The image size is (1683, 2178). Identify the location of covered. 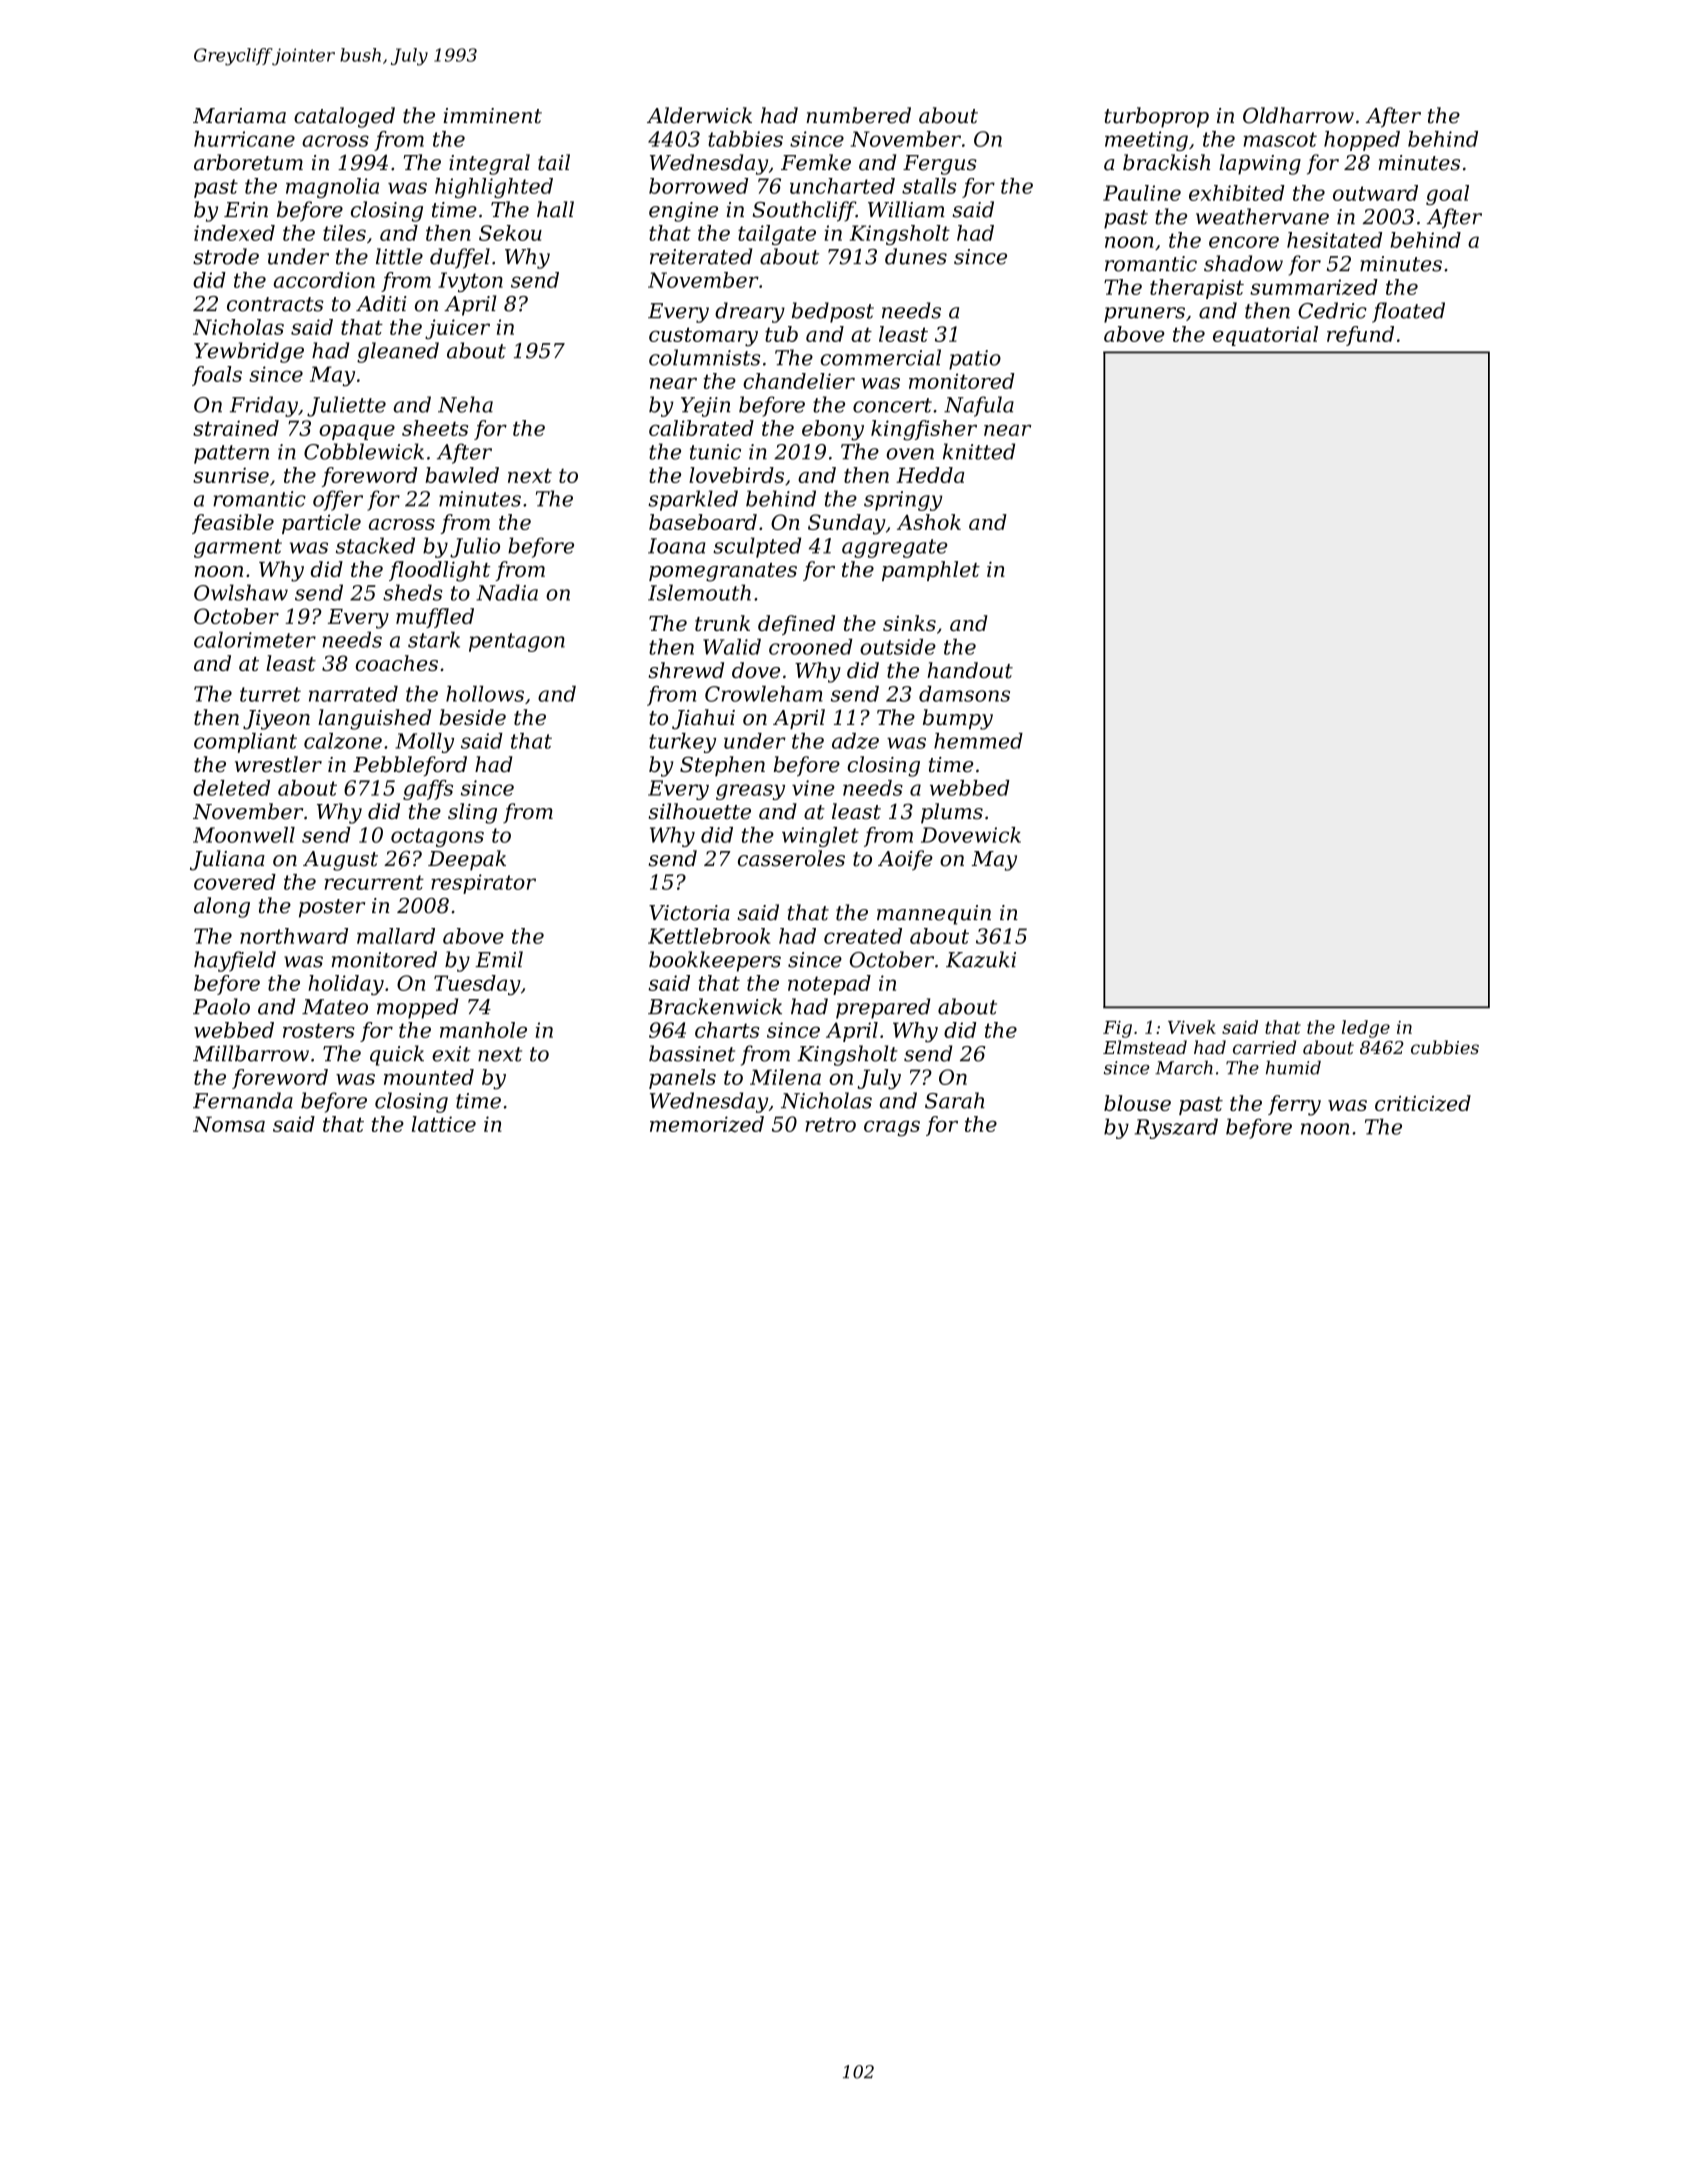
(235, 882).
